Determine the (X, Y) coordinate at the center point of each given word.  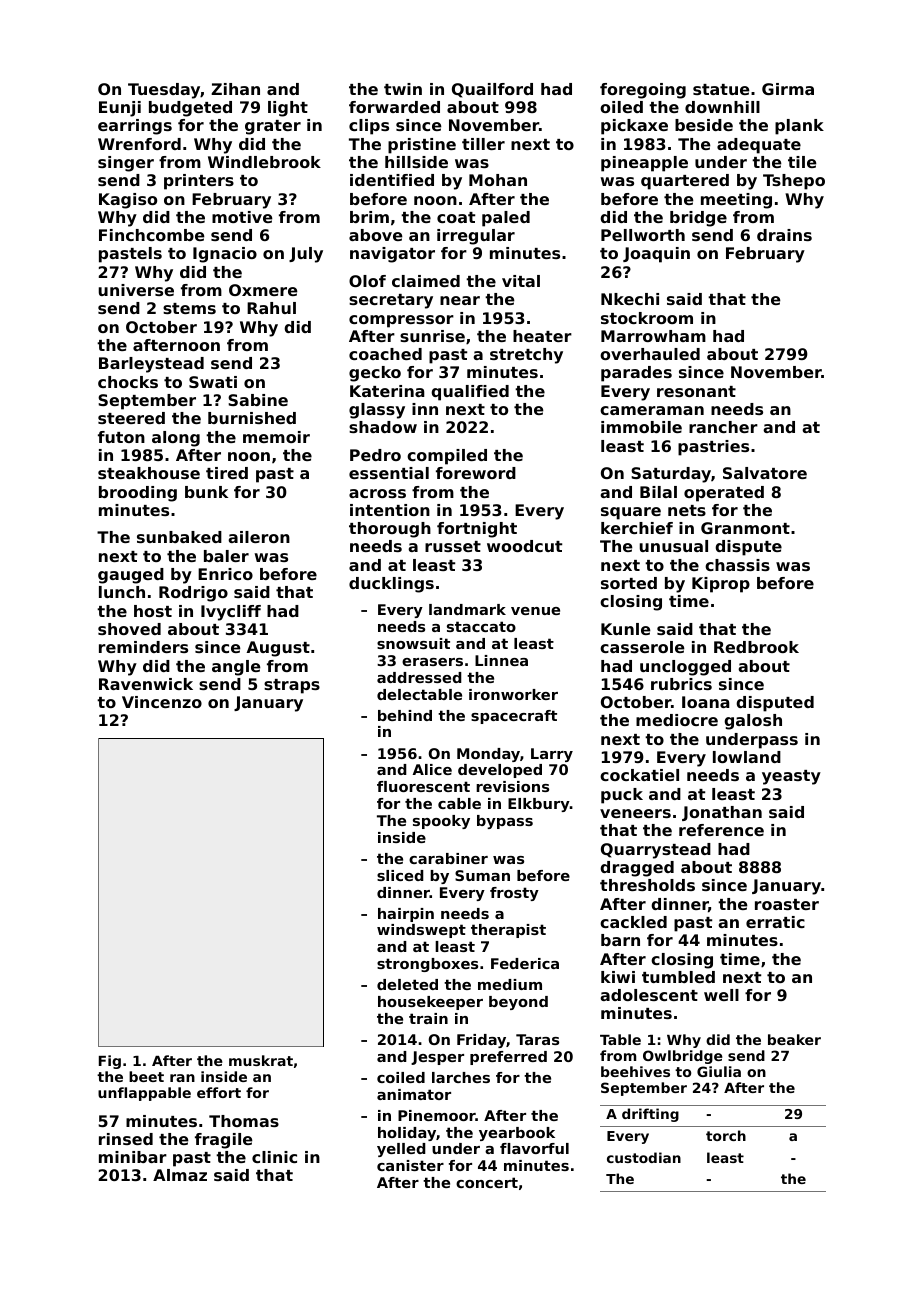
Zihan (235, 89)
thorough (390, 530)
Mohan (498, 180)
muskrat (261, 1060)
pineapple (644, 164)
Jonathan (722, 813)
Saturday (671, 475)
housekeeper (430, 1003)
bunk (206, 492)
